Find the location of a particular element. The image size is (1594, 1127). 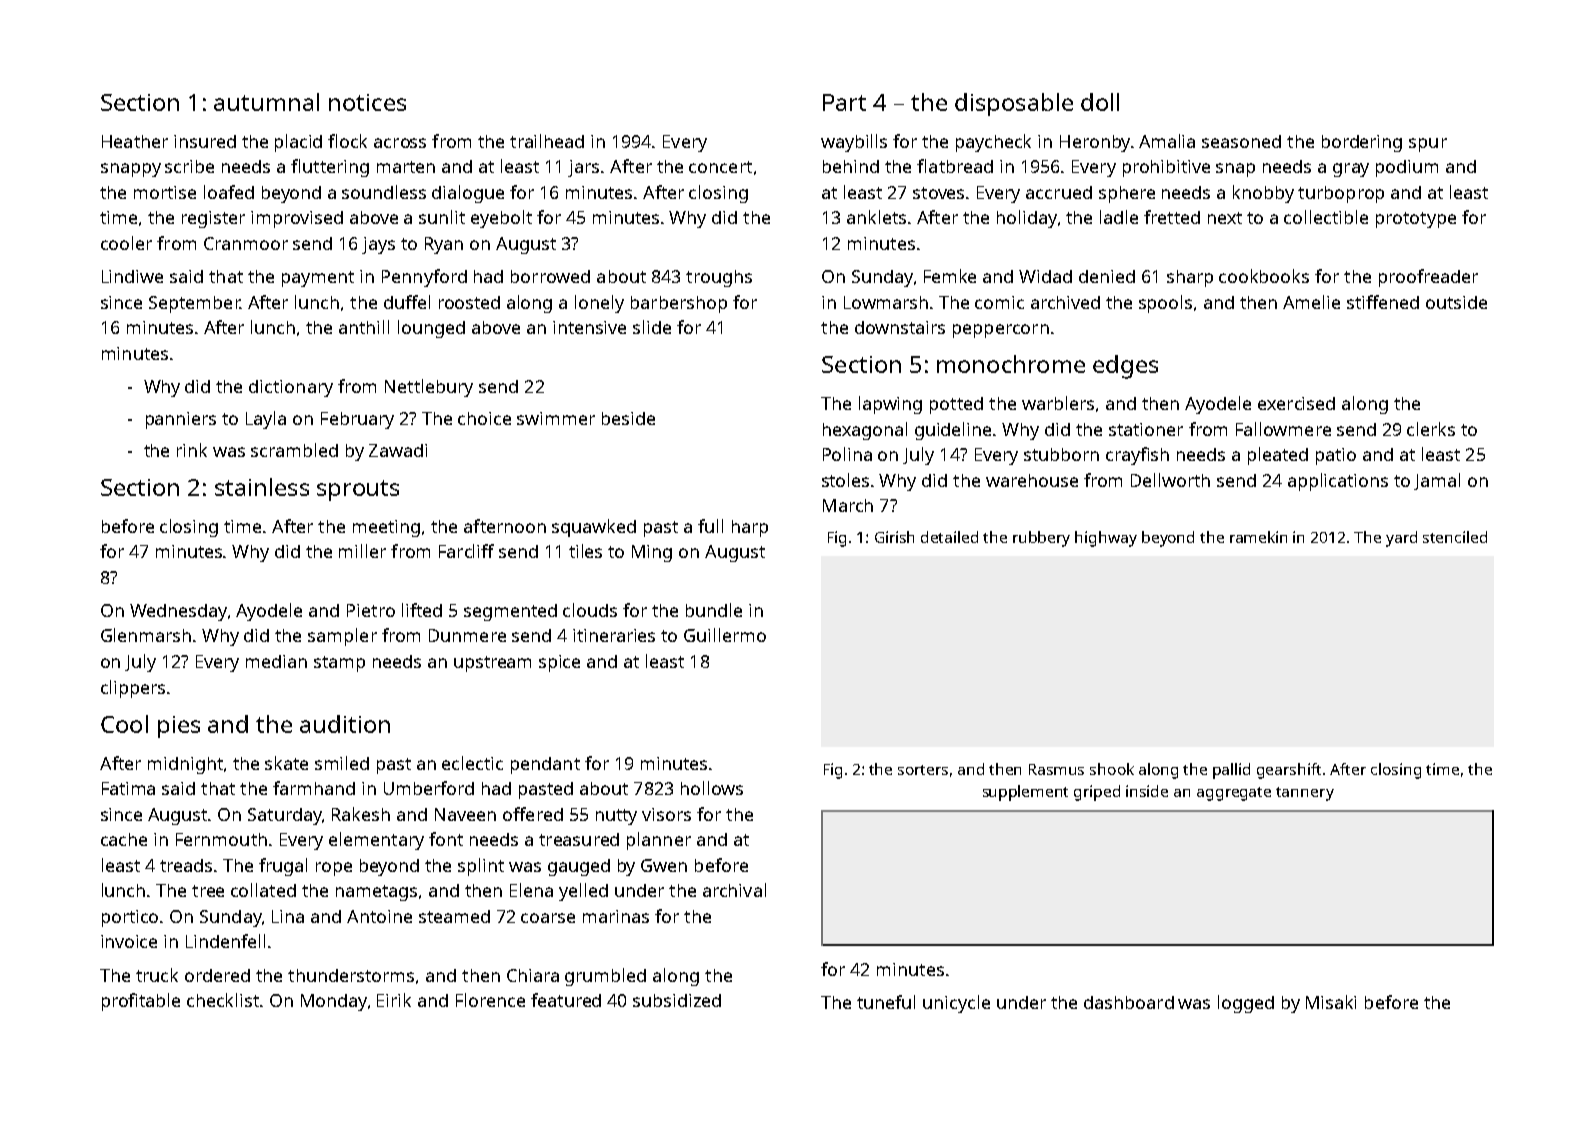

applications is located at coordinates (1338, 482).
